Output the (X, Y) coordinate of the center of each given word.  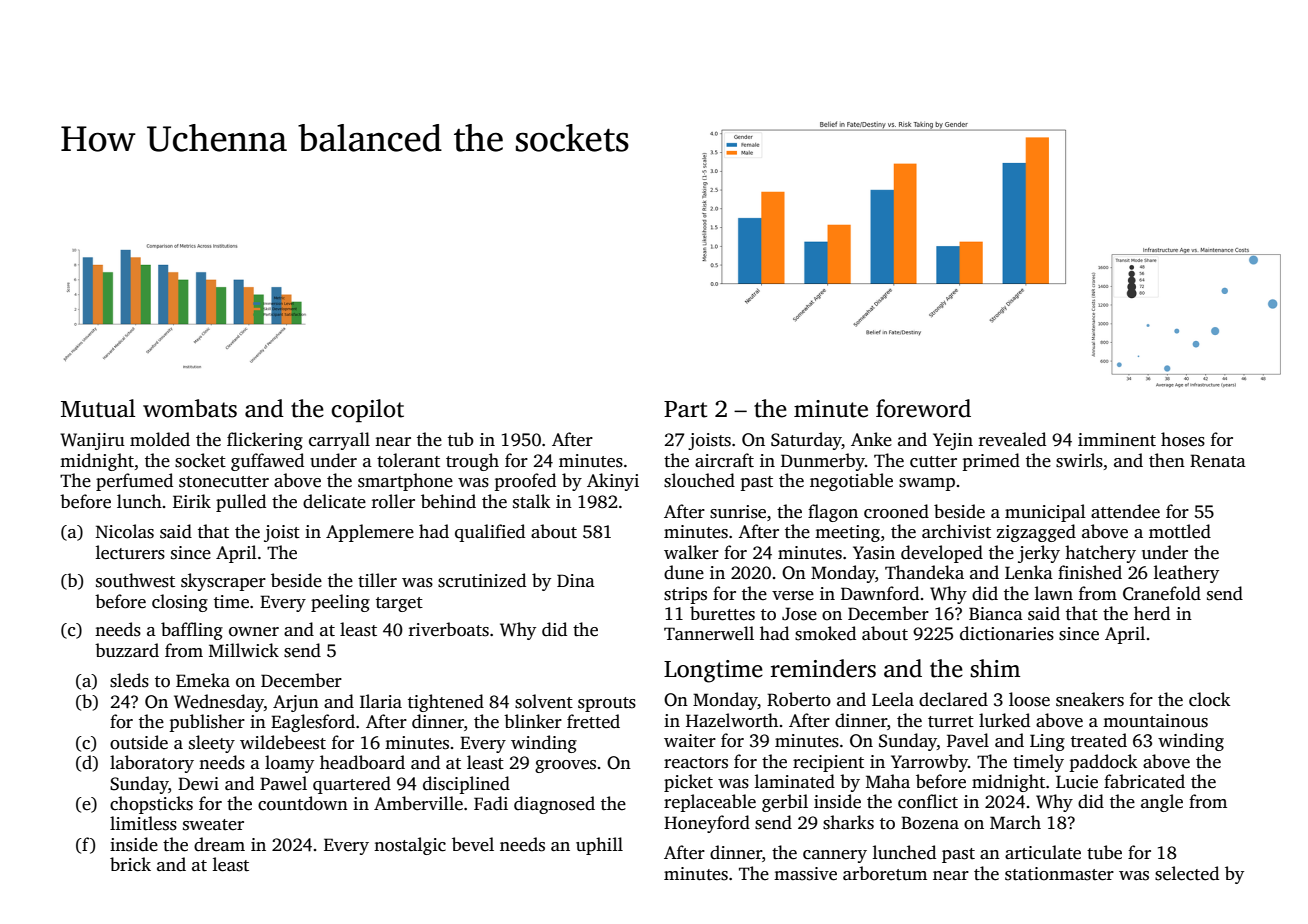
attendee (1125, 511)
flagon (833, 513)
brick (130, 864)
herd (1152, 613)
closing (180, 603)
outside (139, 742)
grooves (565, 766)
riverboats (449, 629)
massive (805, 874)
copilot (367, 411)
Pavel (968, 740)
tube (1104, 852)
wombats (190, 408)
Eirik (192, 501)
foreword (923, 408)
